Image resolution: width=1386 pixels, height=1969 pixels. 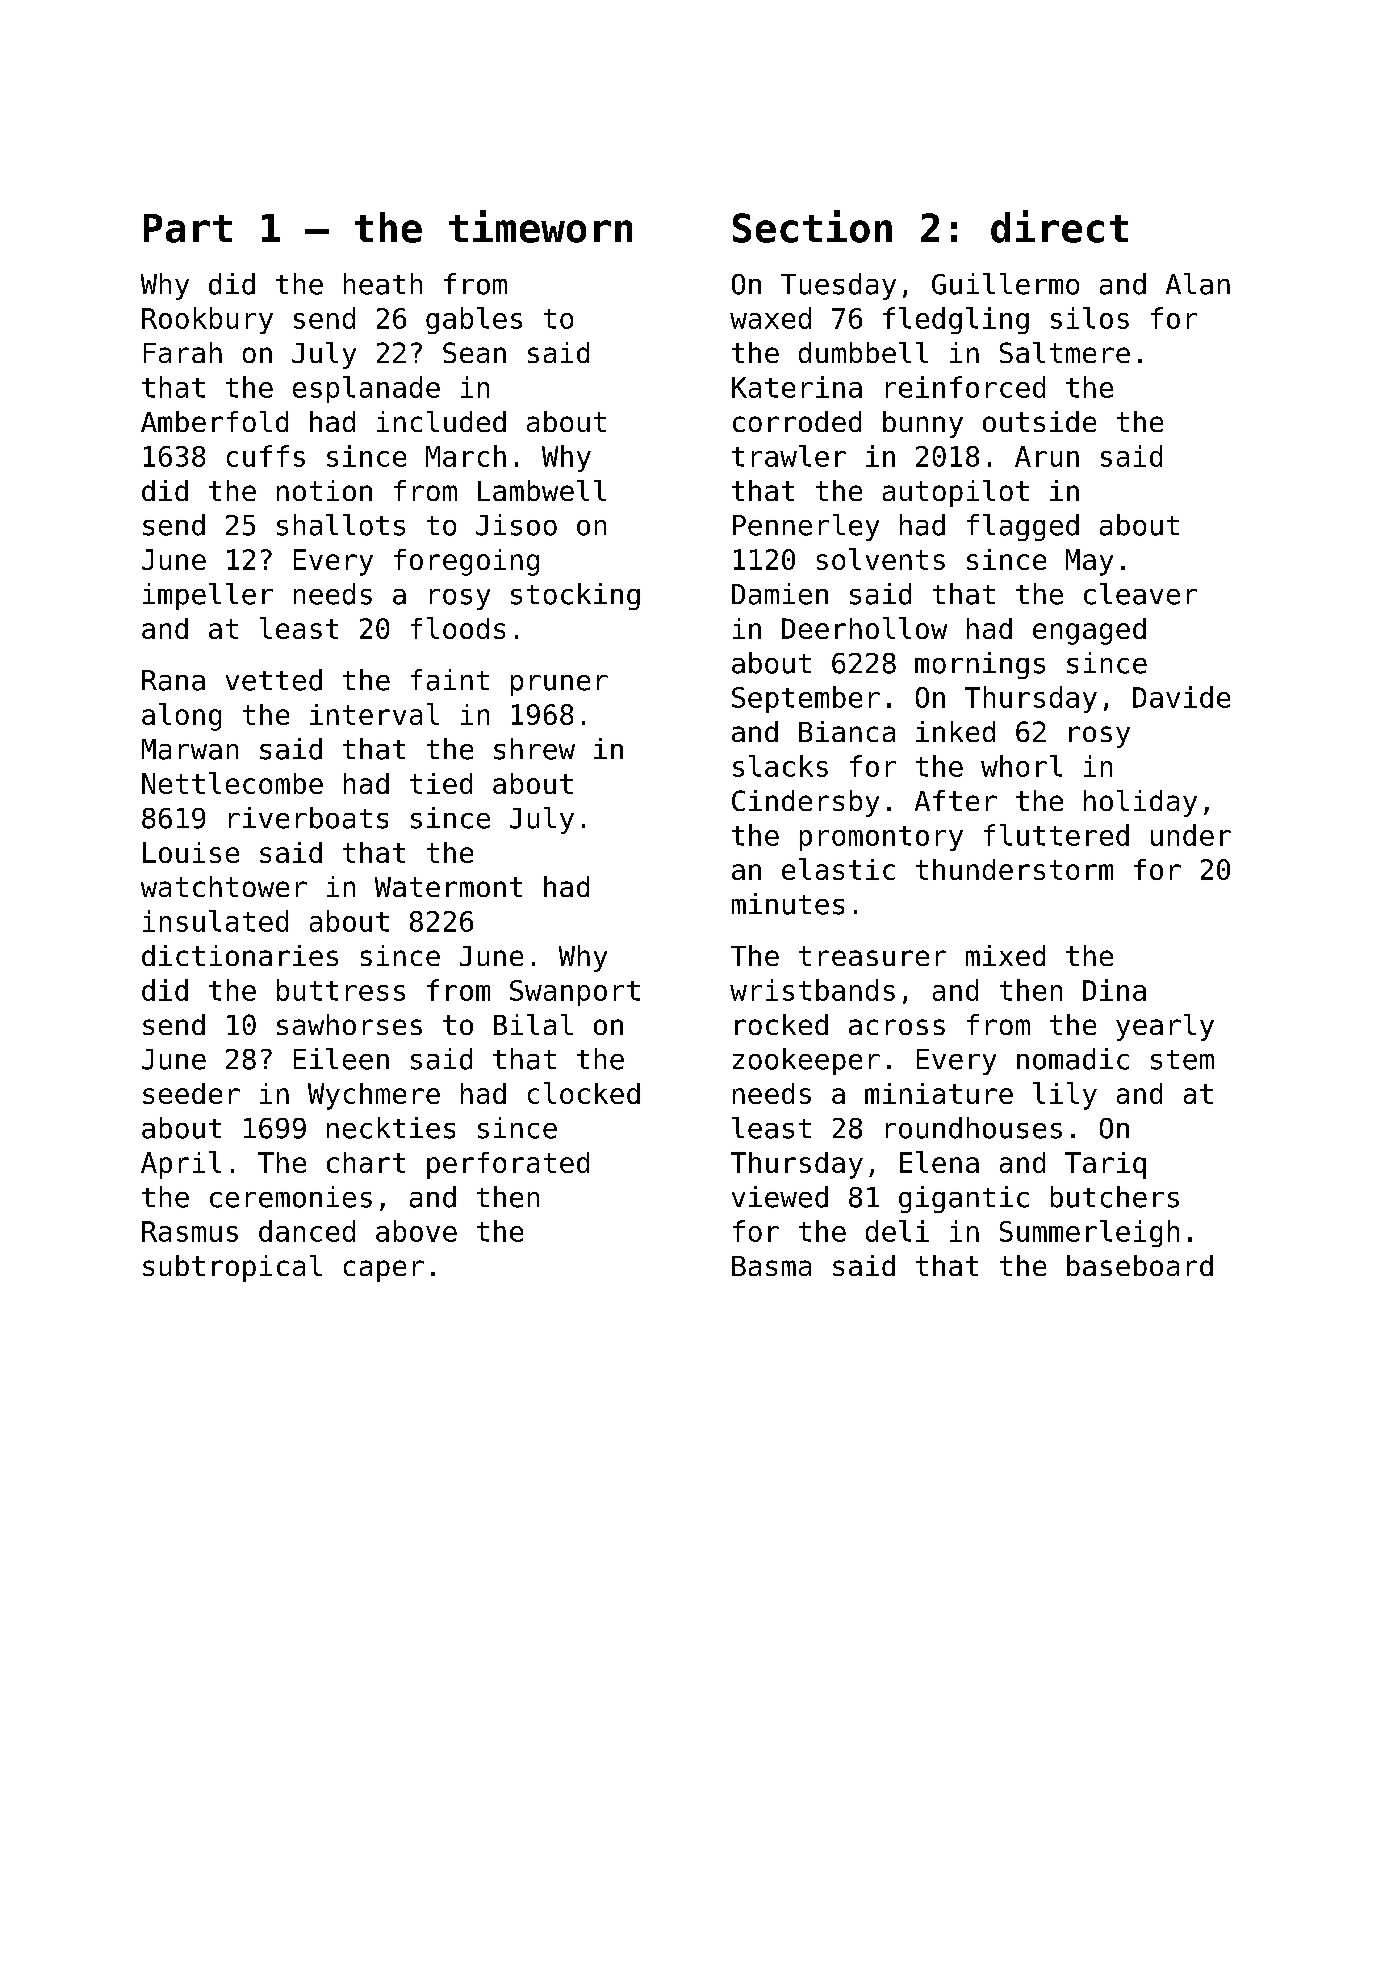 I want to click on stocking, so click(x=575, y=596).
